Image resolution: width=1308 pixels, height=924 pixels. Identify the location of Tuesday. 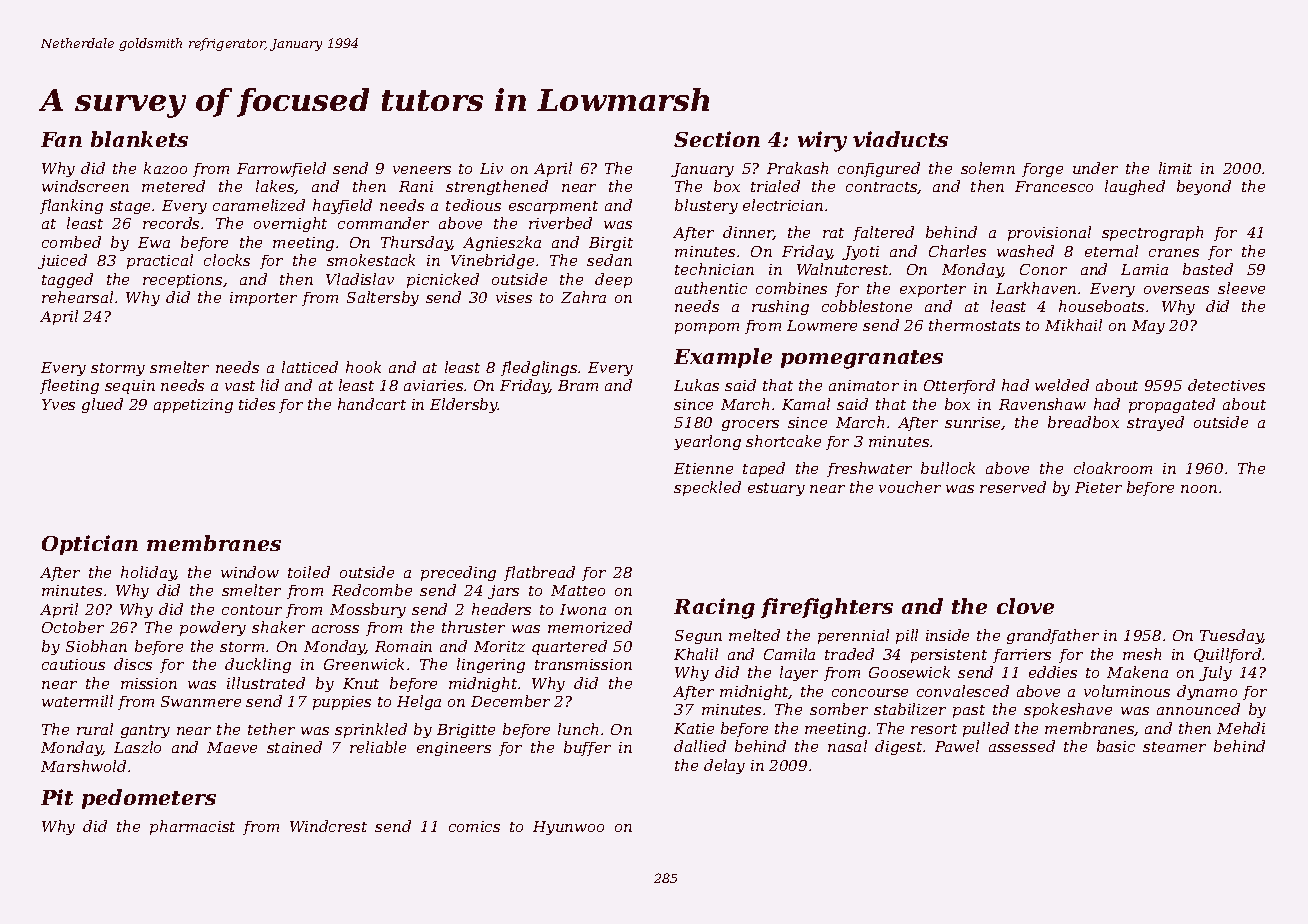
(1231, 636).
